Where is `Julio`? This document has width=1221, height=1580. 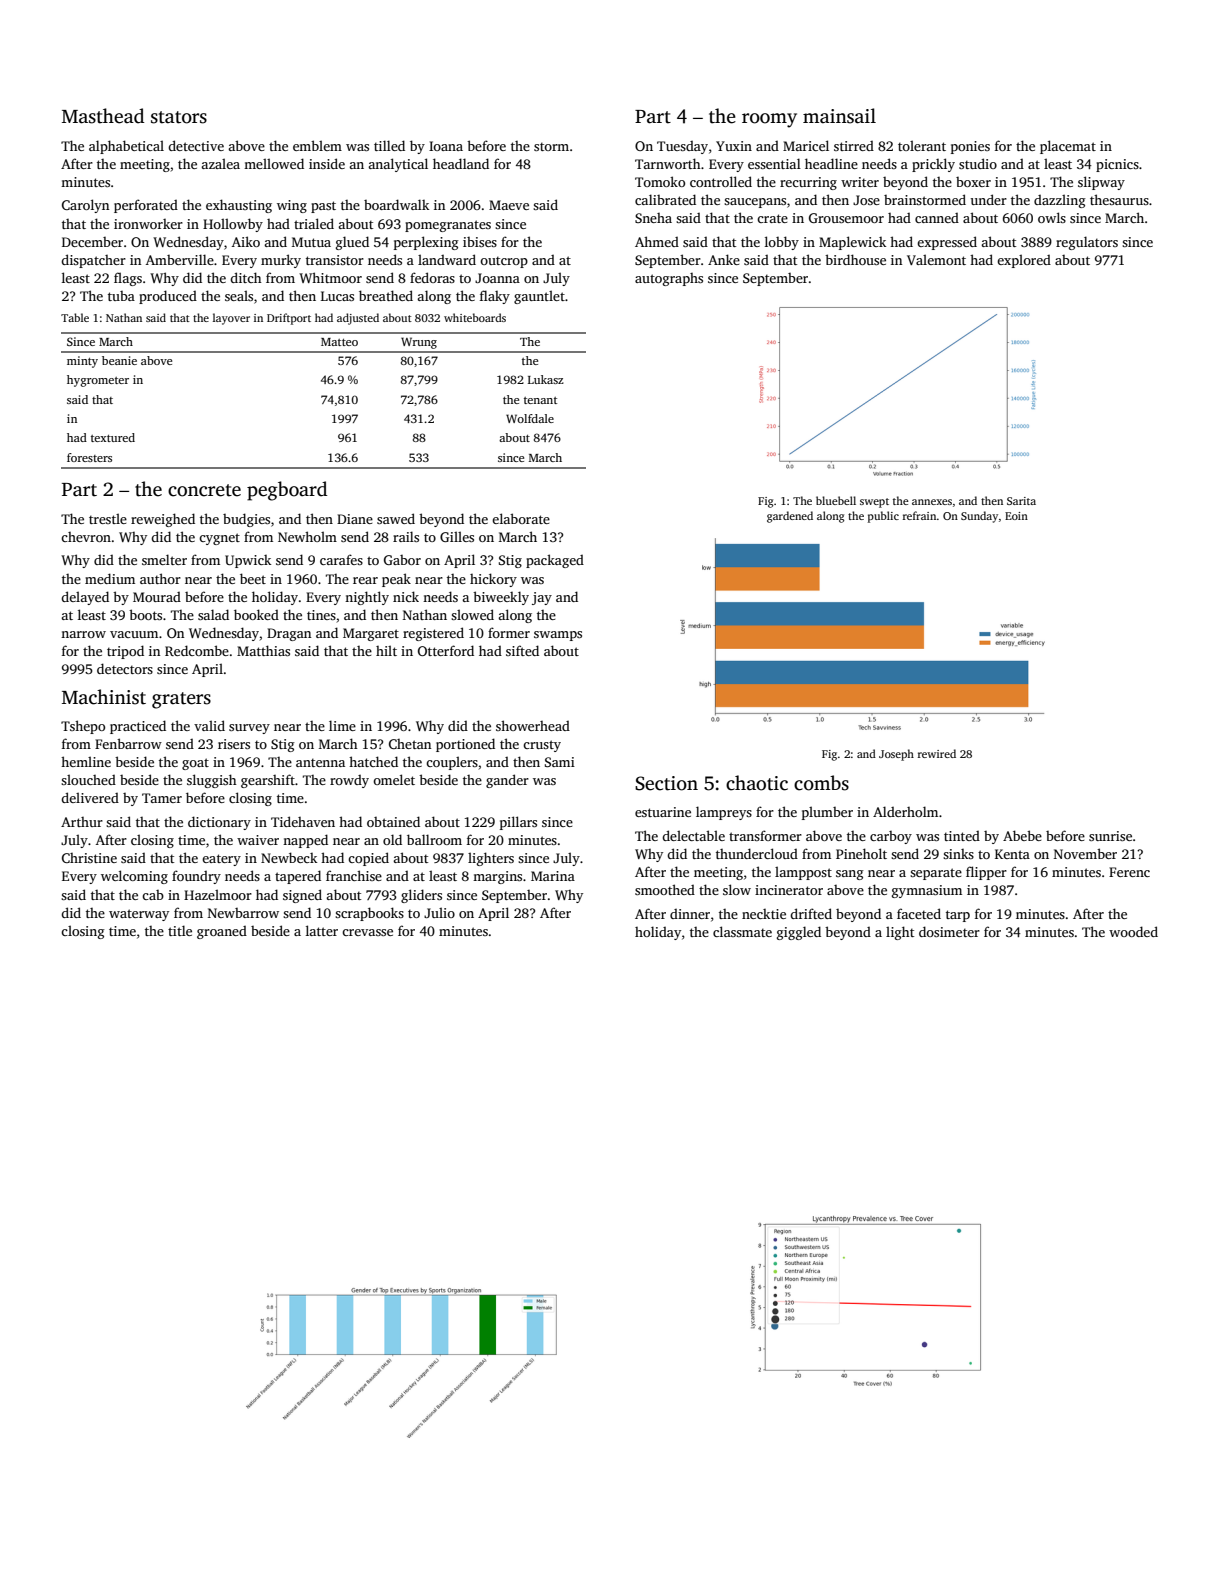 Julio is located at coordinates (439, 912).
